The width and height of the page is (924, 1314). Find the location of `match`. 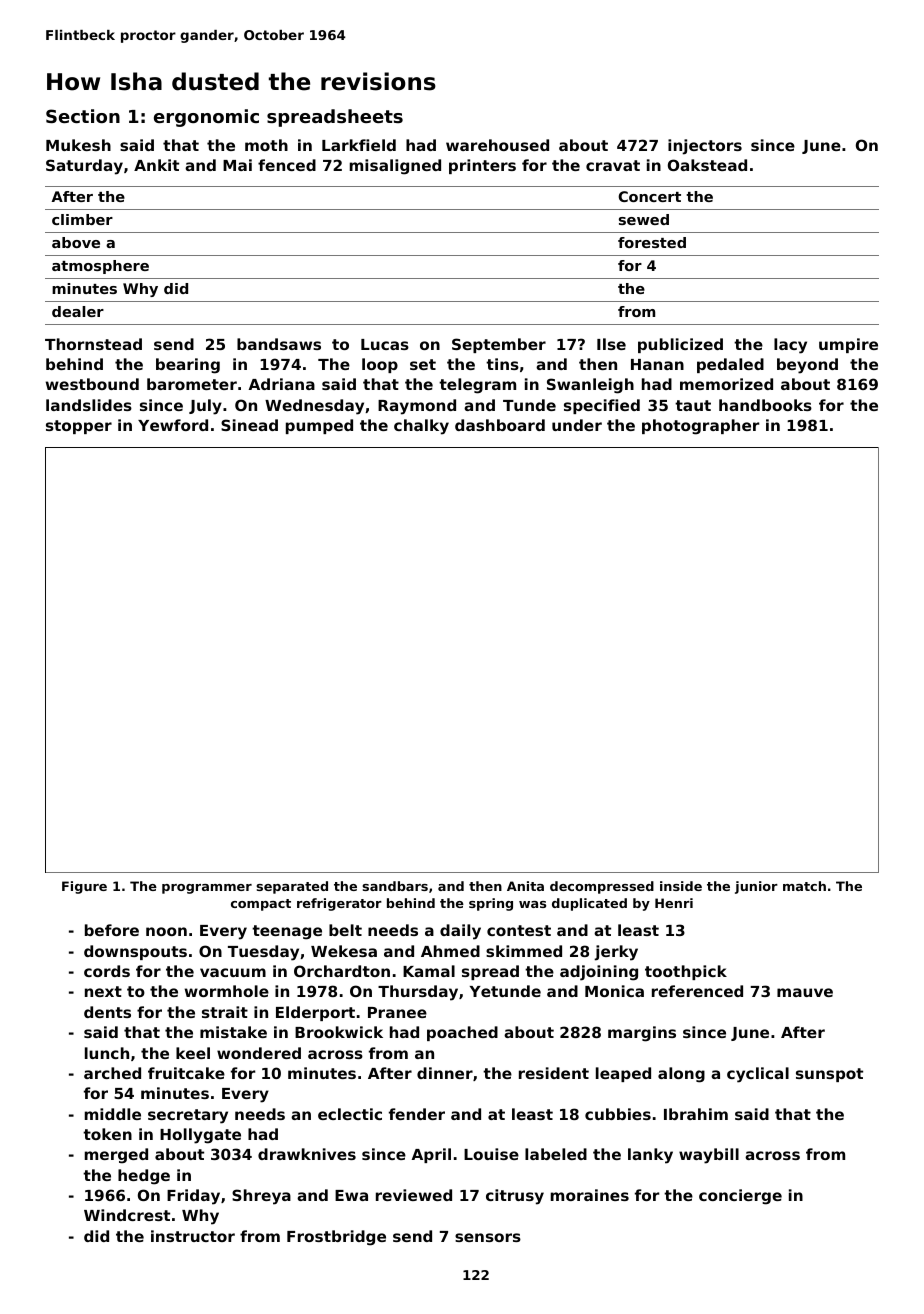

match is located at coordinates (804, 886).
